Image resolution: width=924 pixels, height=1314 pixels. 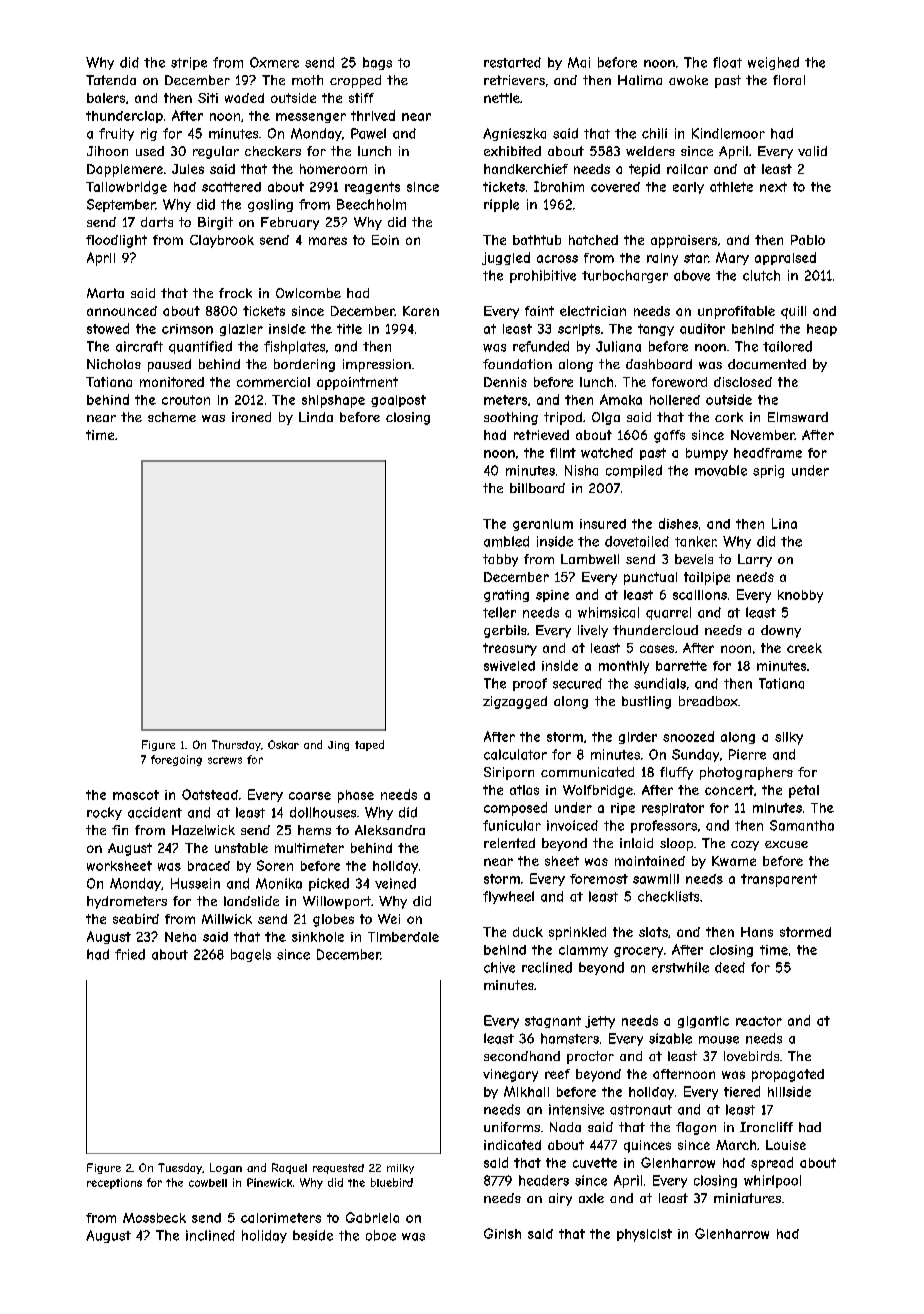 I want to click on commercial, so click(x=273, y=382).
